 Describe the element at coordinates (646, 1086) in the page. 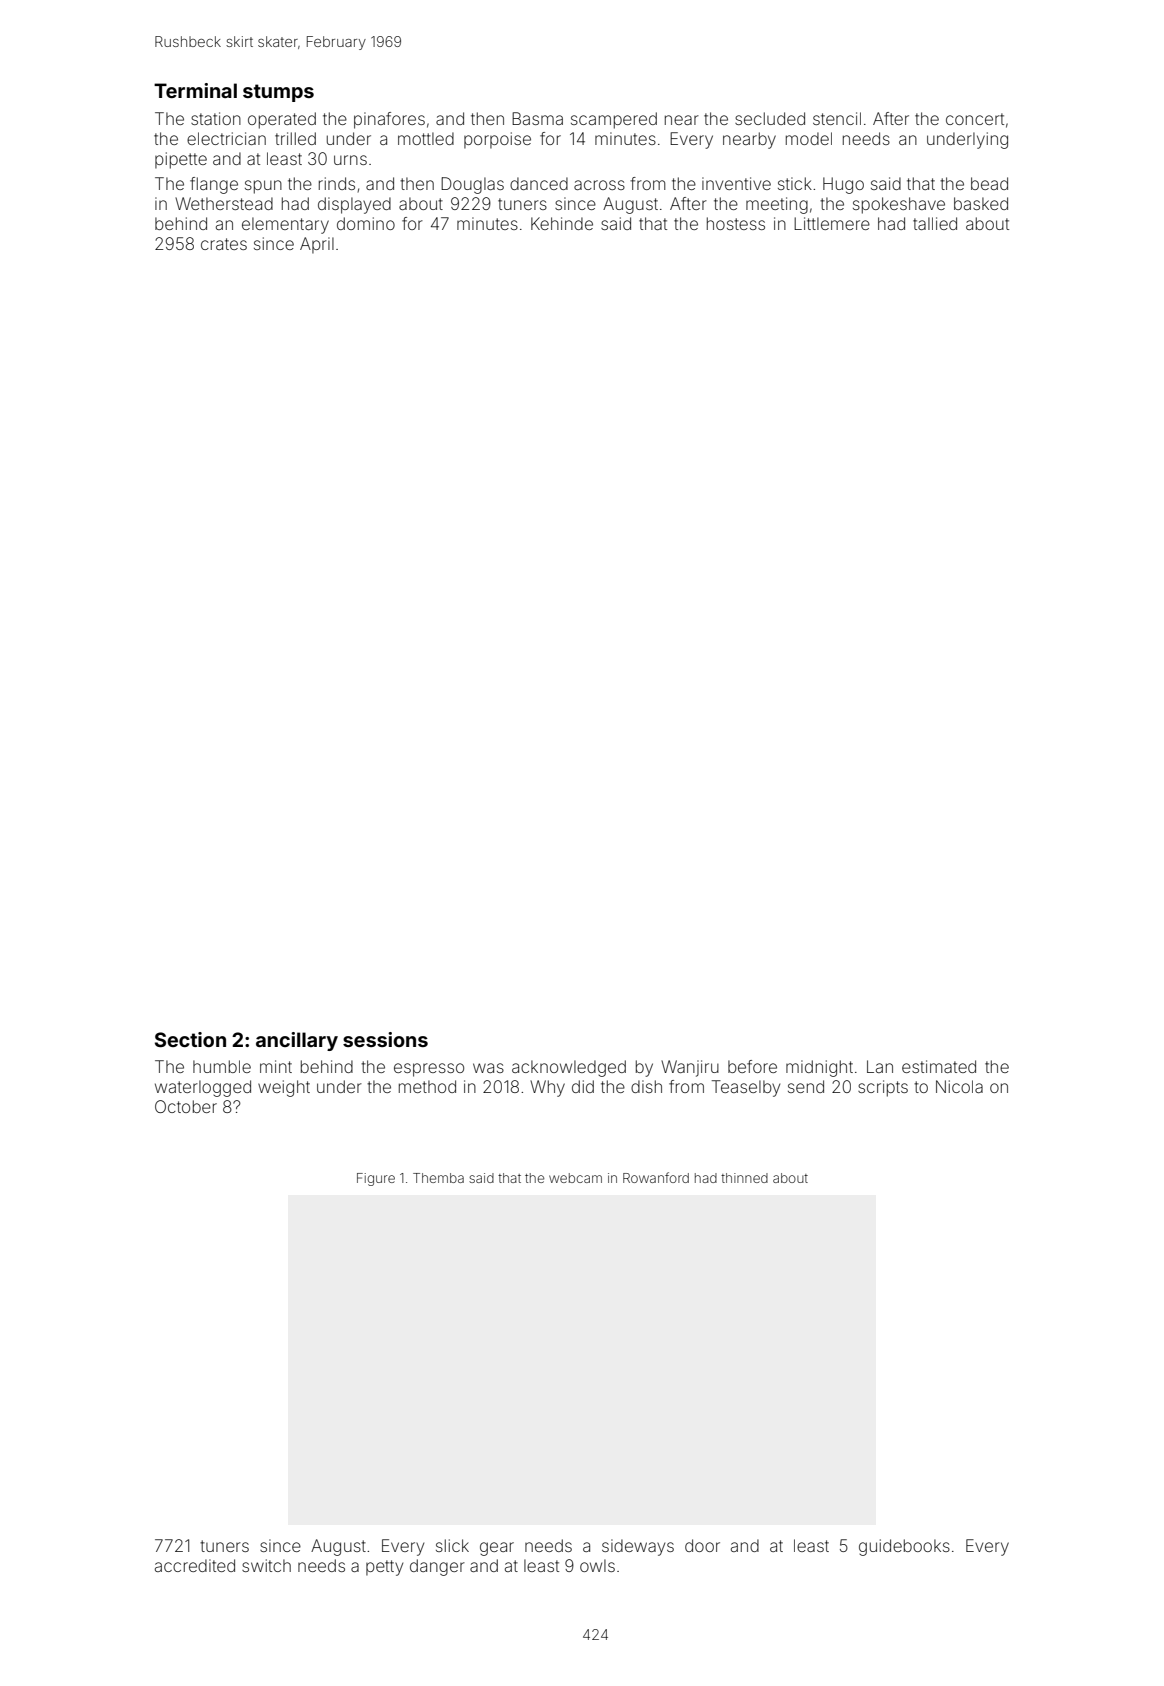

I see `dish` at that location.
